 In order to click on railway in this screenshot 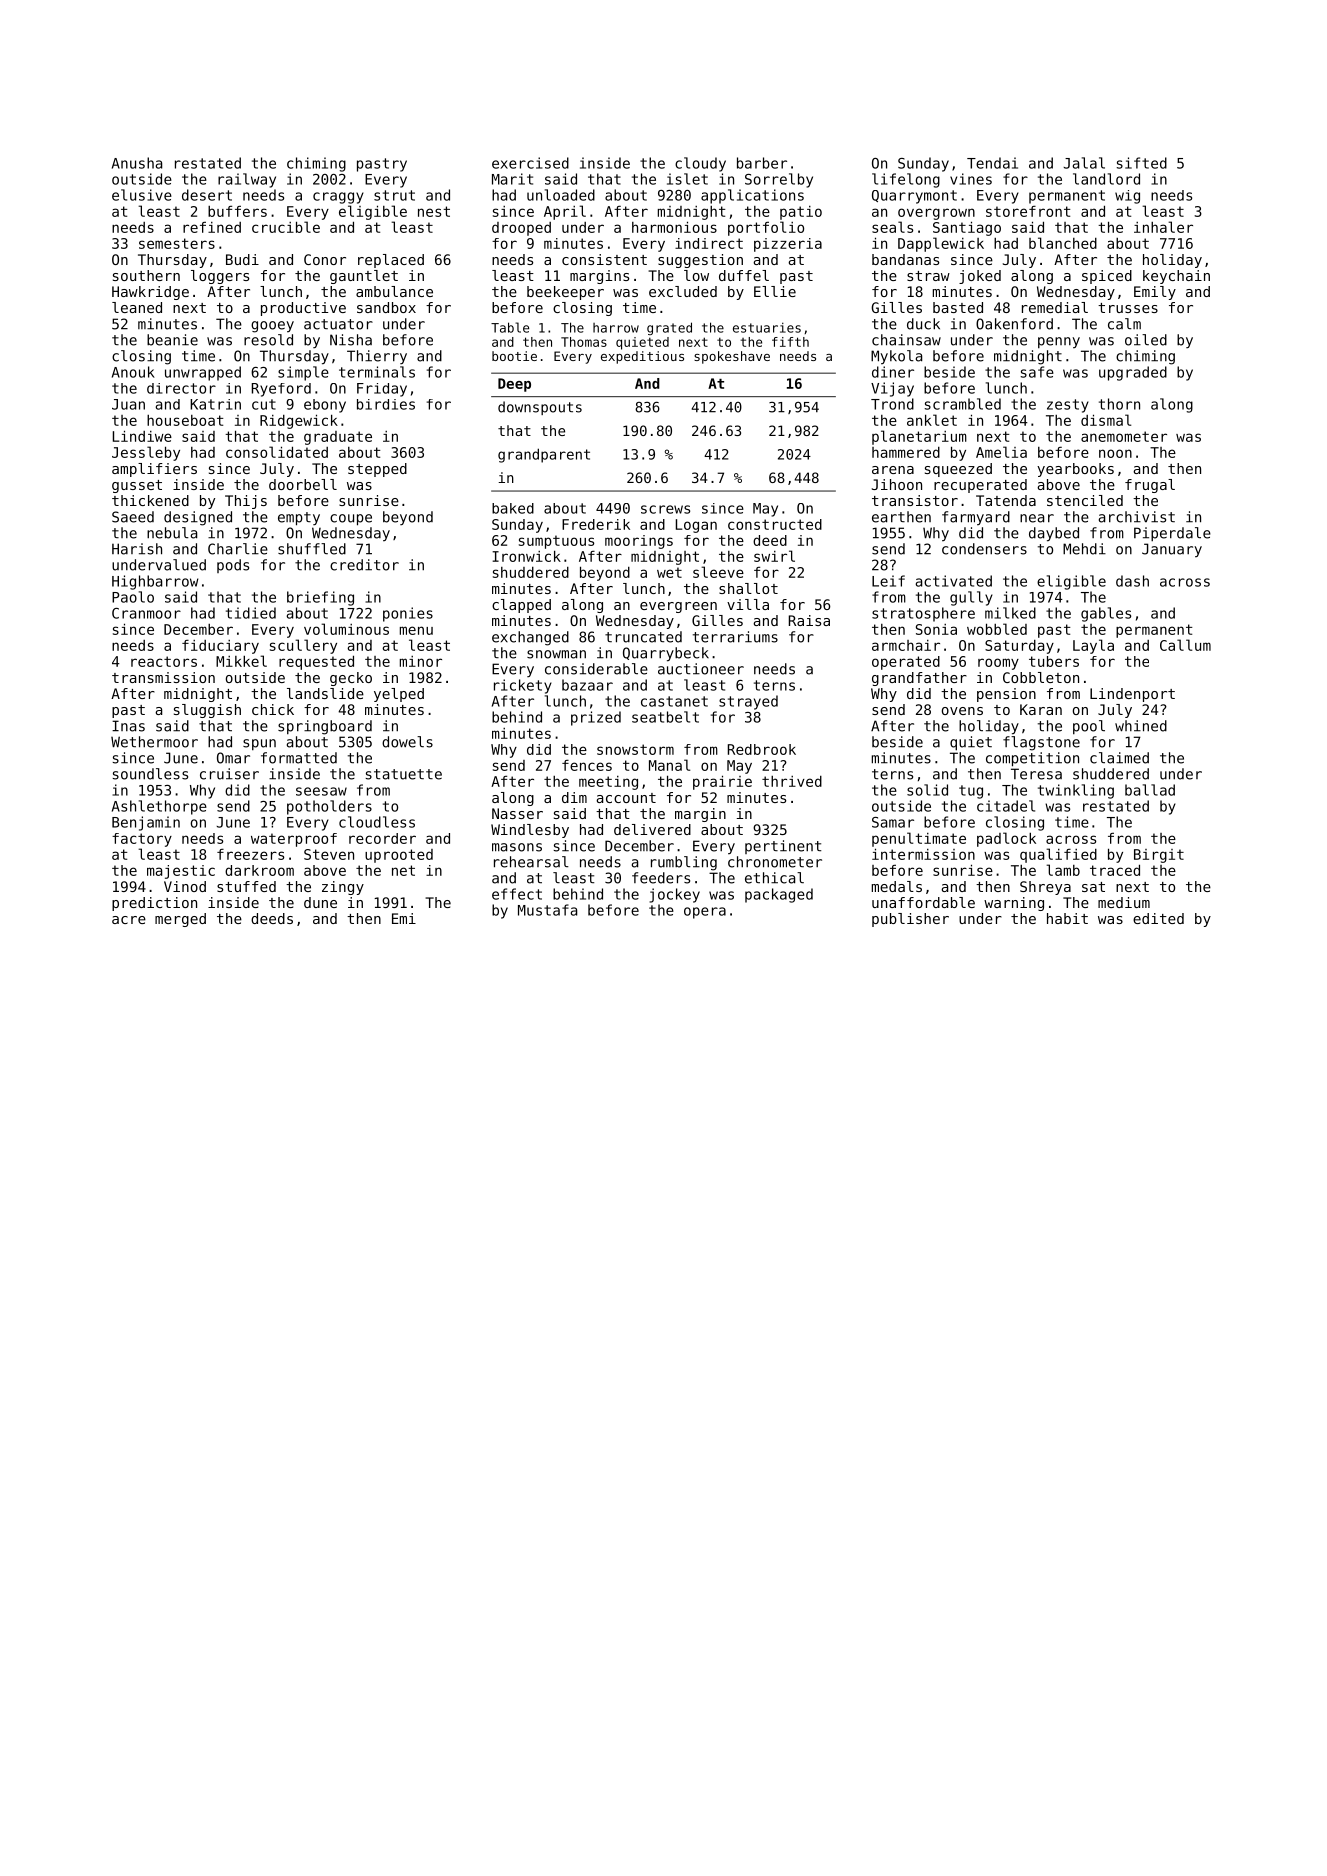, I will do `click(247, 180)`.
